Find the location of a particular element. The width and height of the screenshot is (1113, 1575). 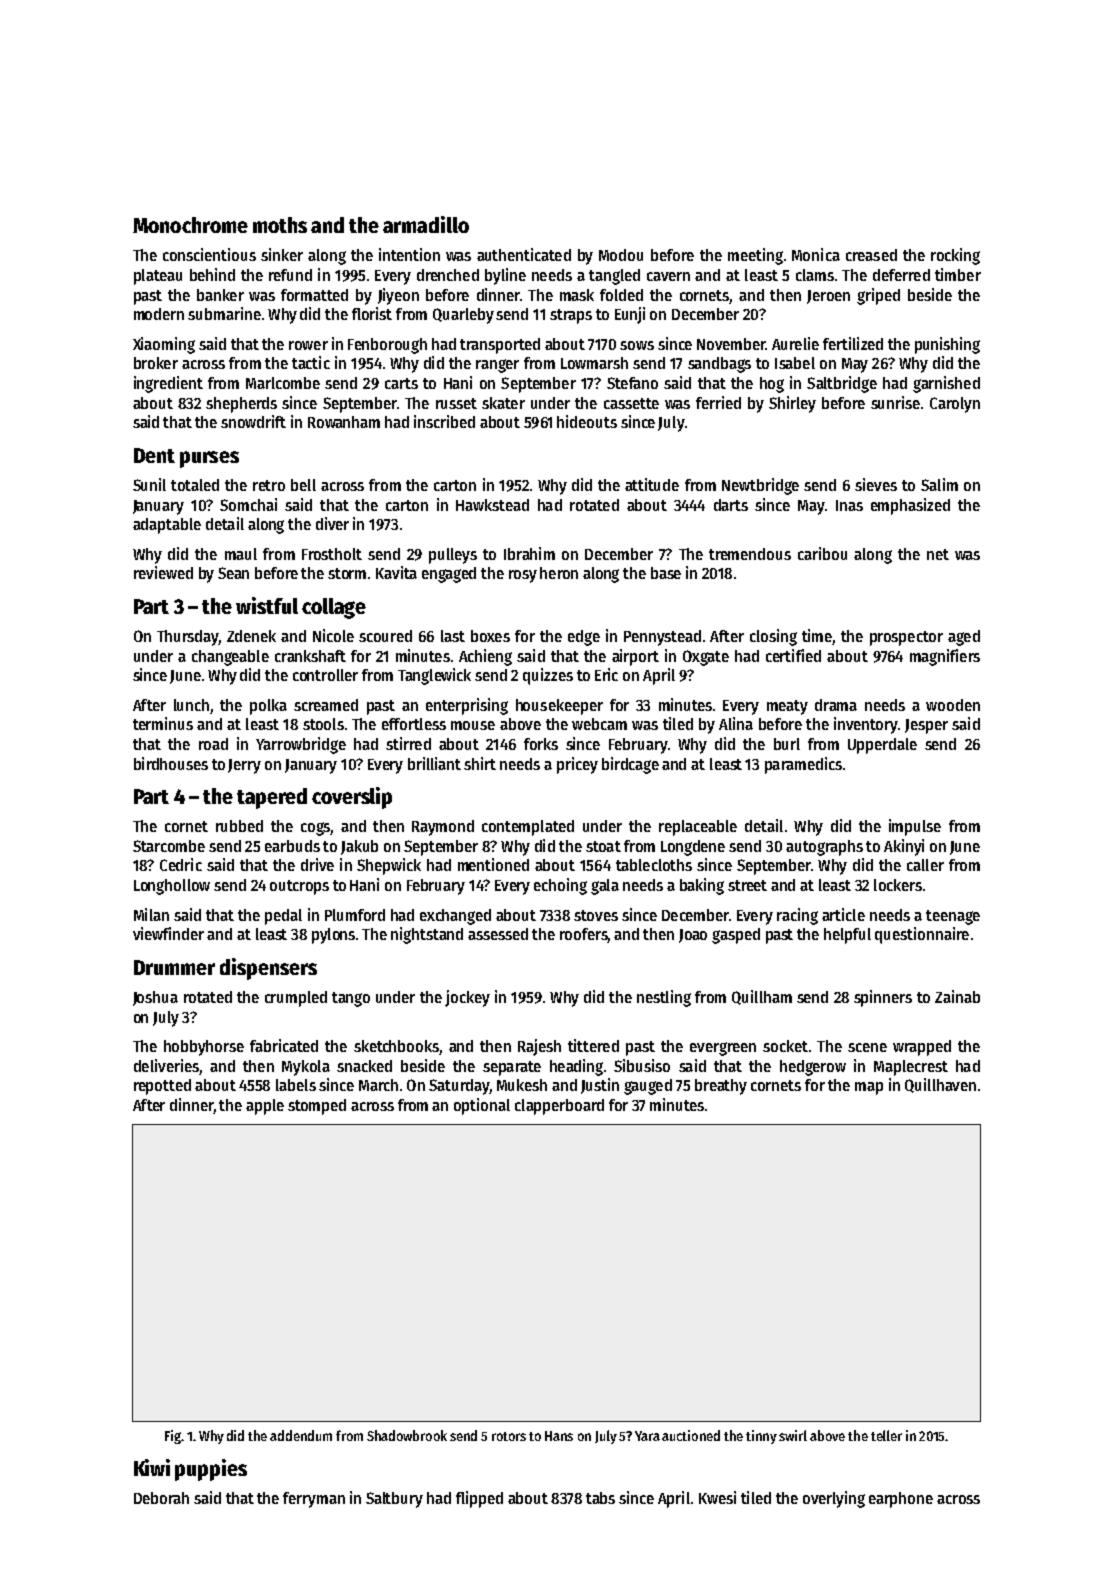

apple is located at coordinates (265, 1107).
